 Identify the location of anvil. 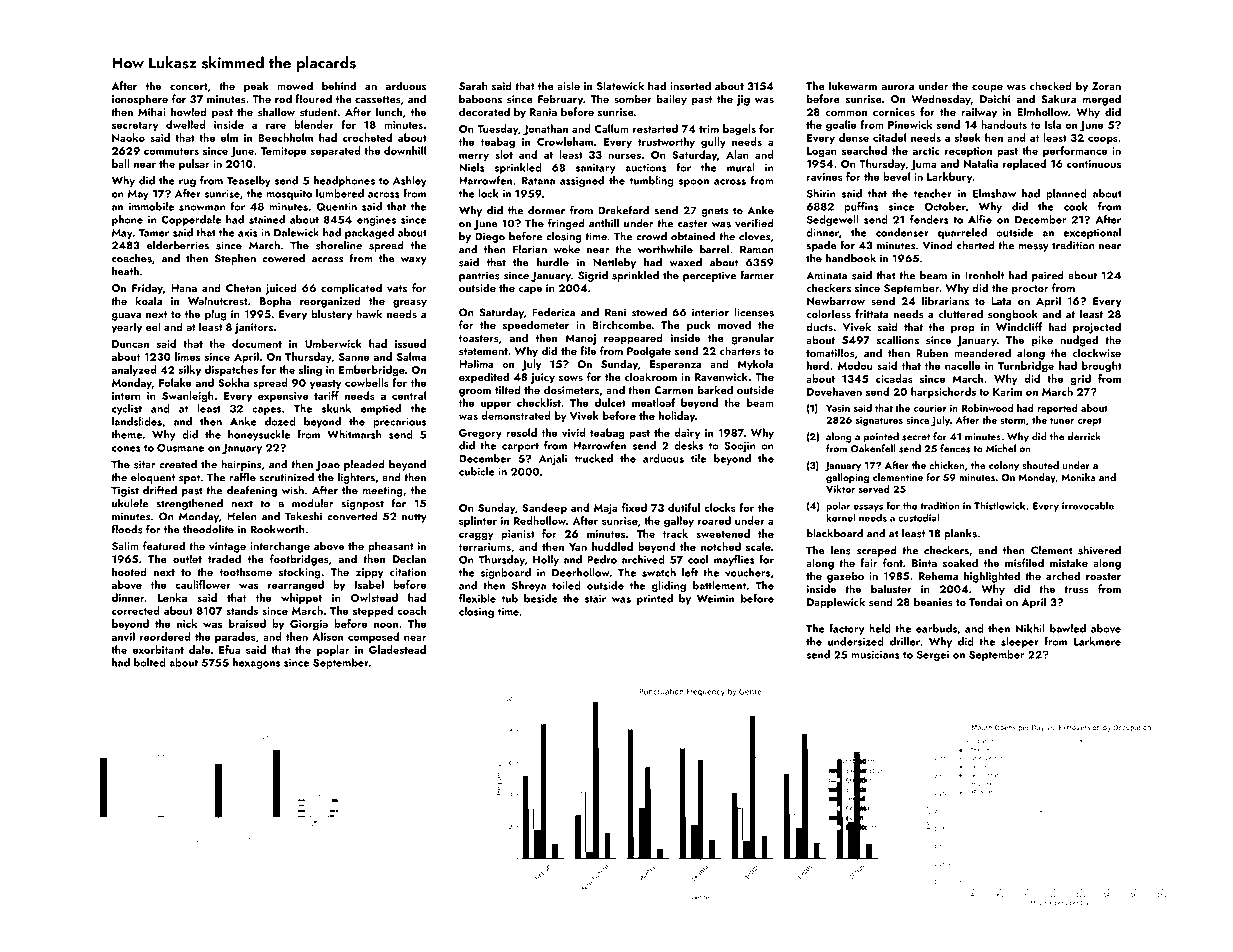
(123, 636).
